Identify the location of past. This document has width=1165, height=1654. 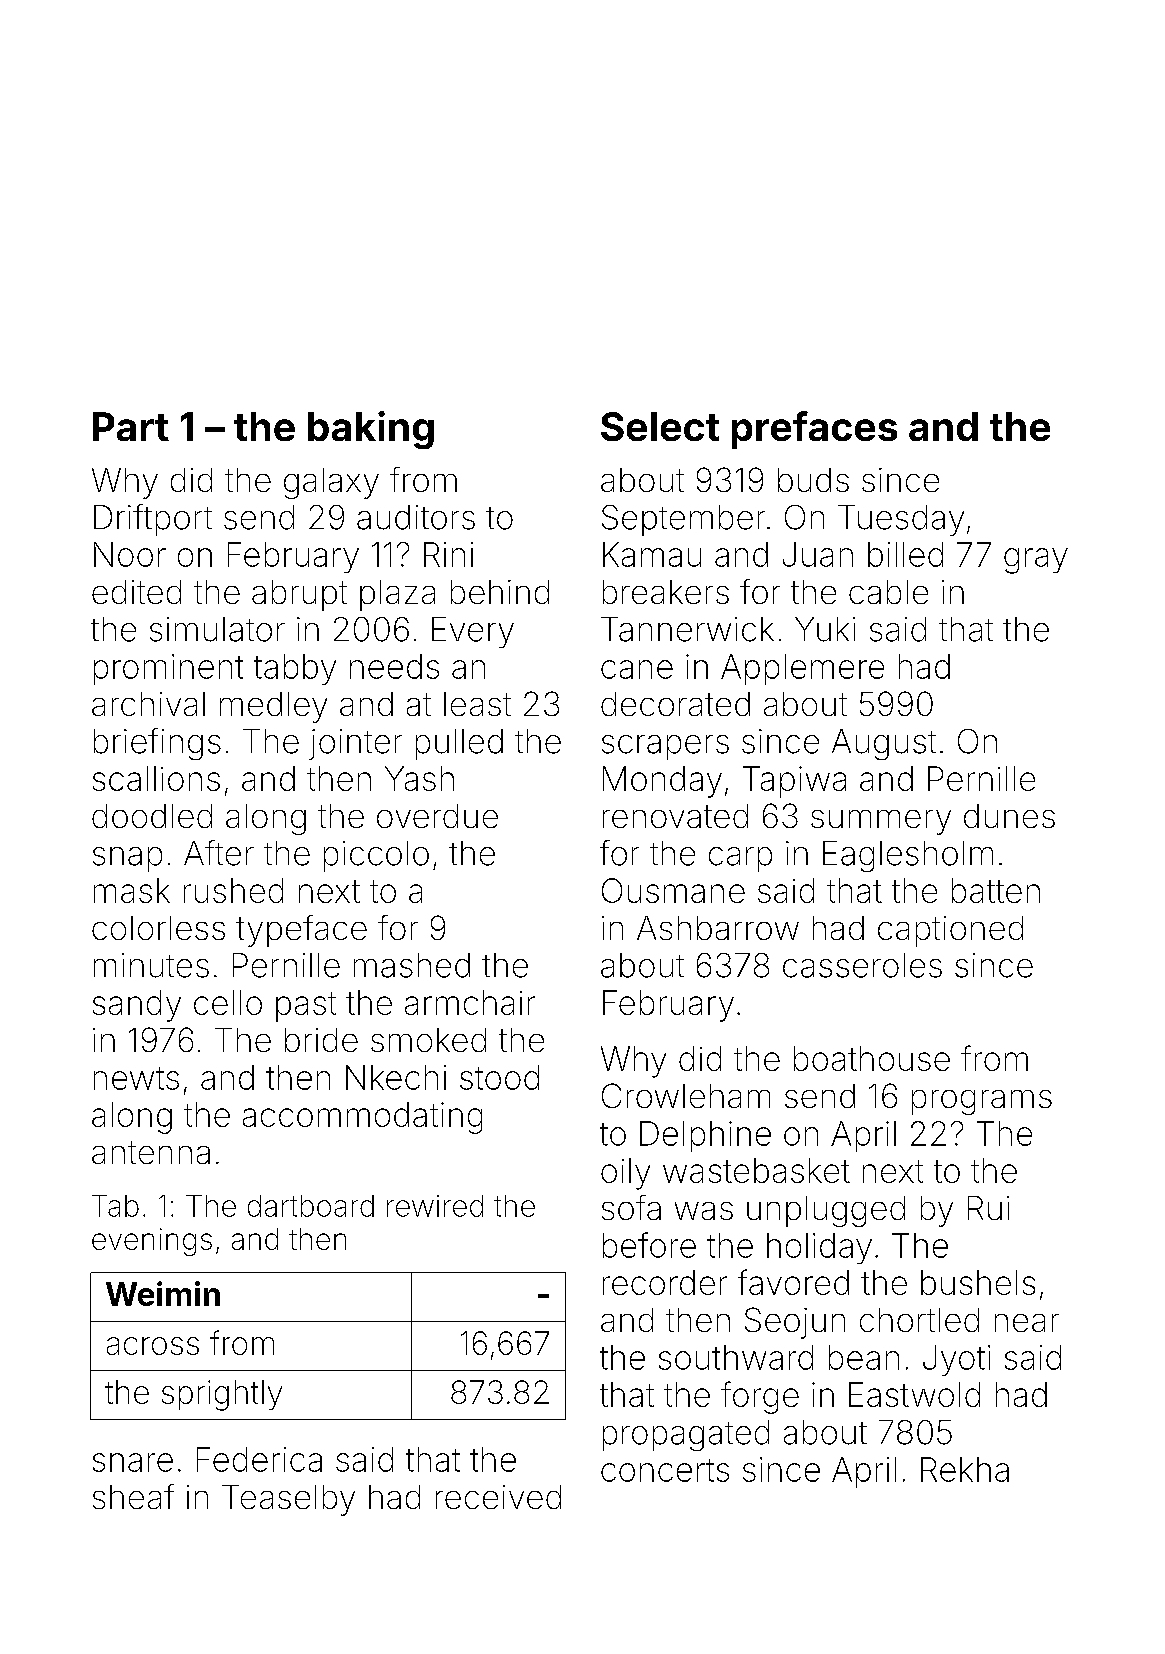
(306, 1007).
